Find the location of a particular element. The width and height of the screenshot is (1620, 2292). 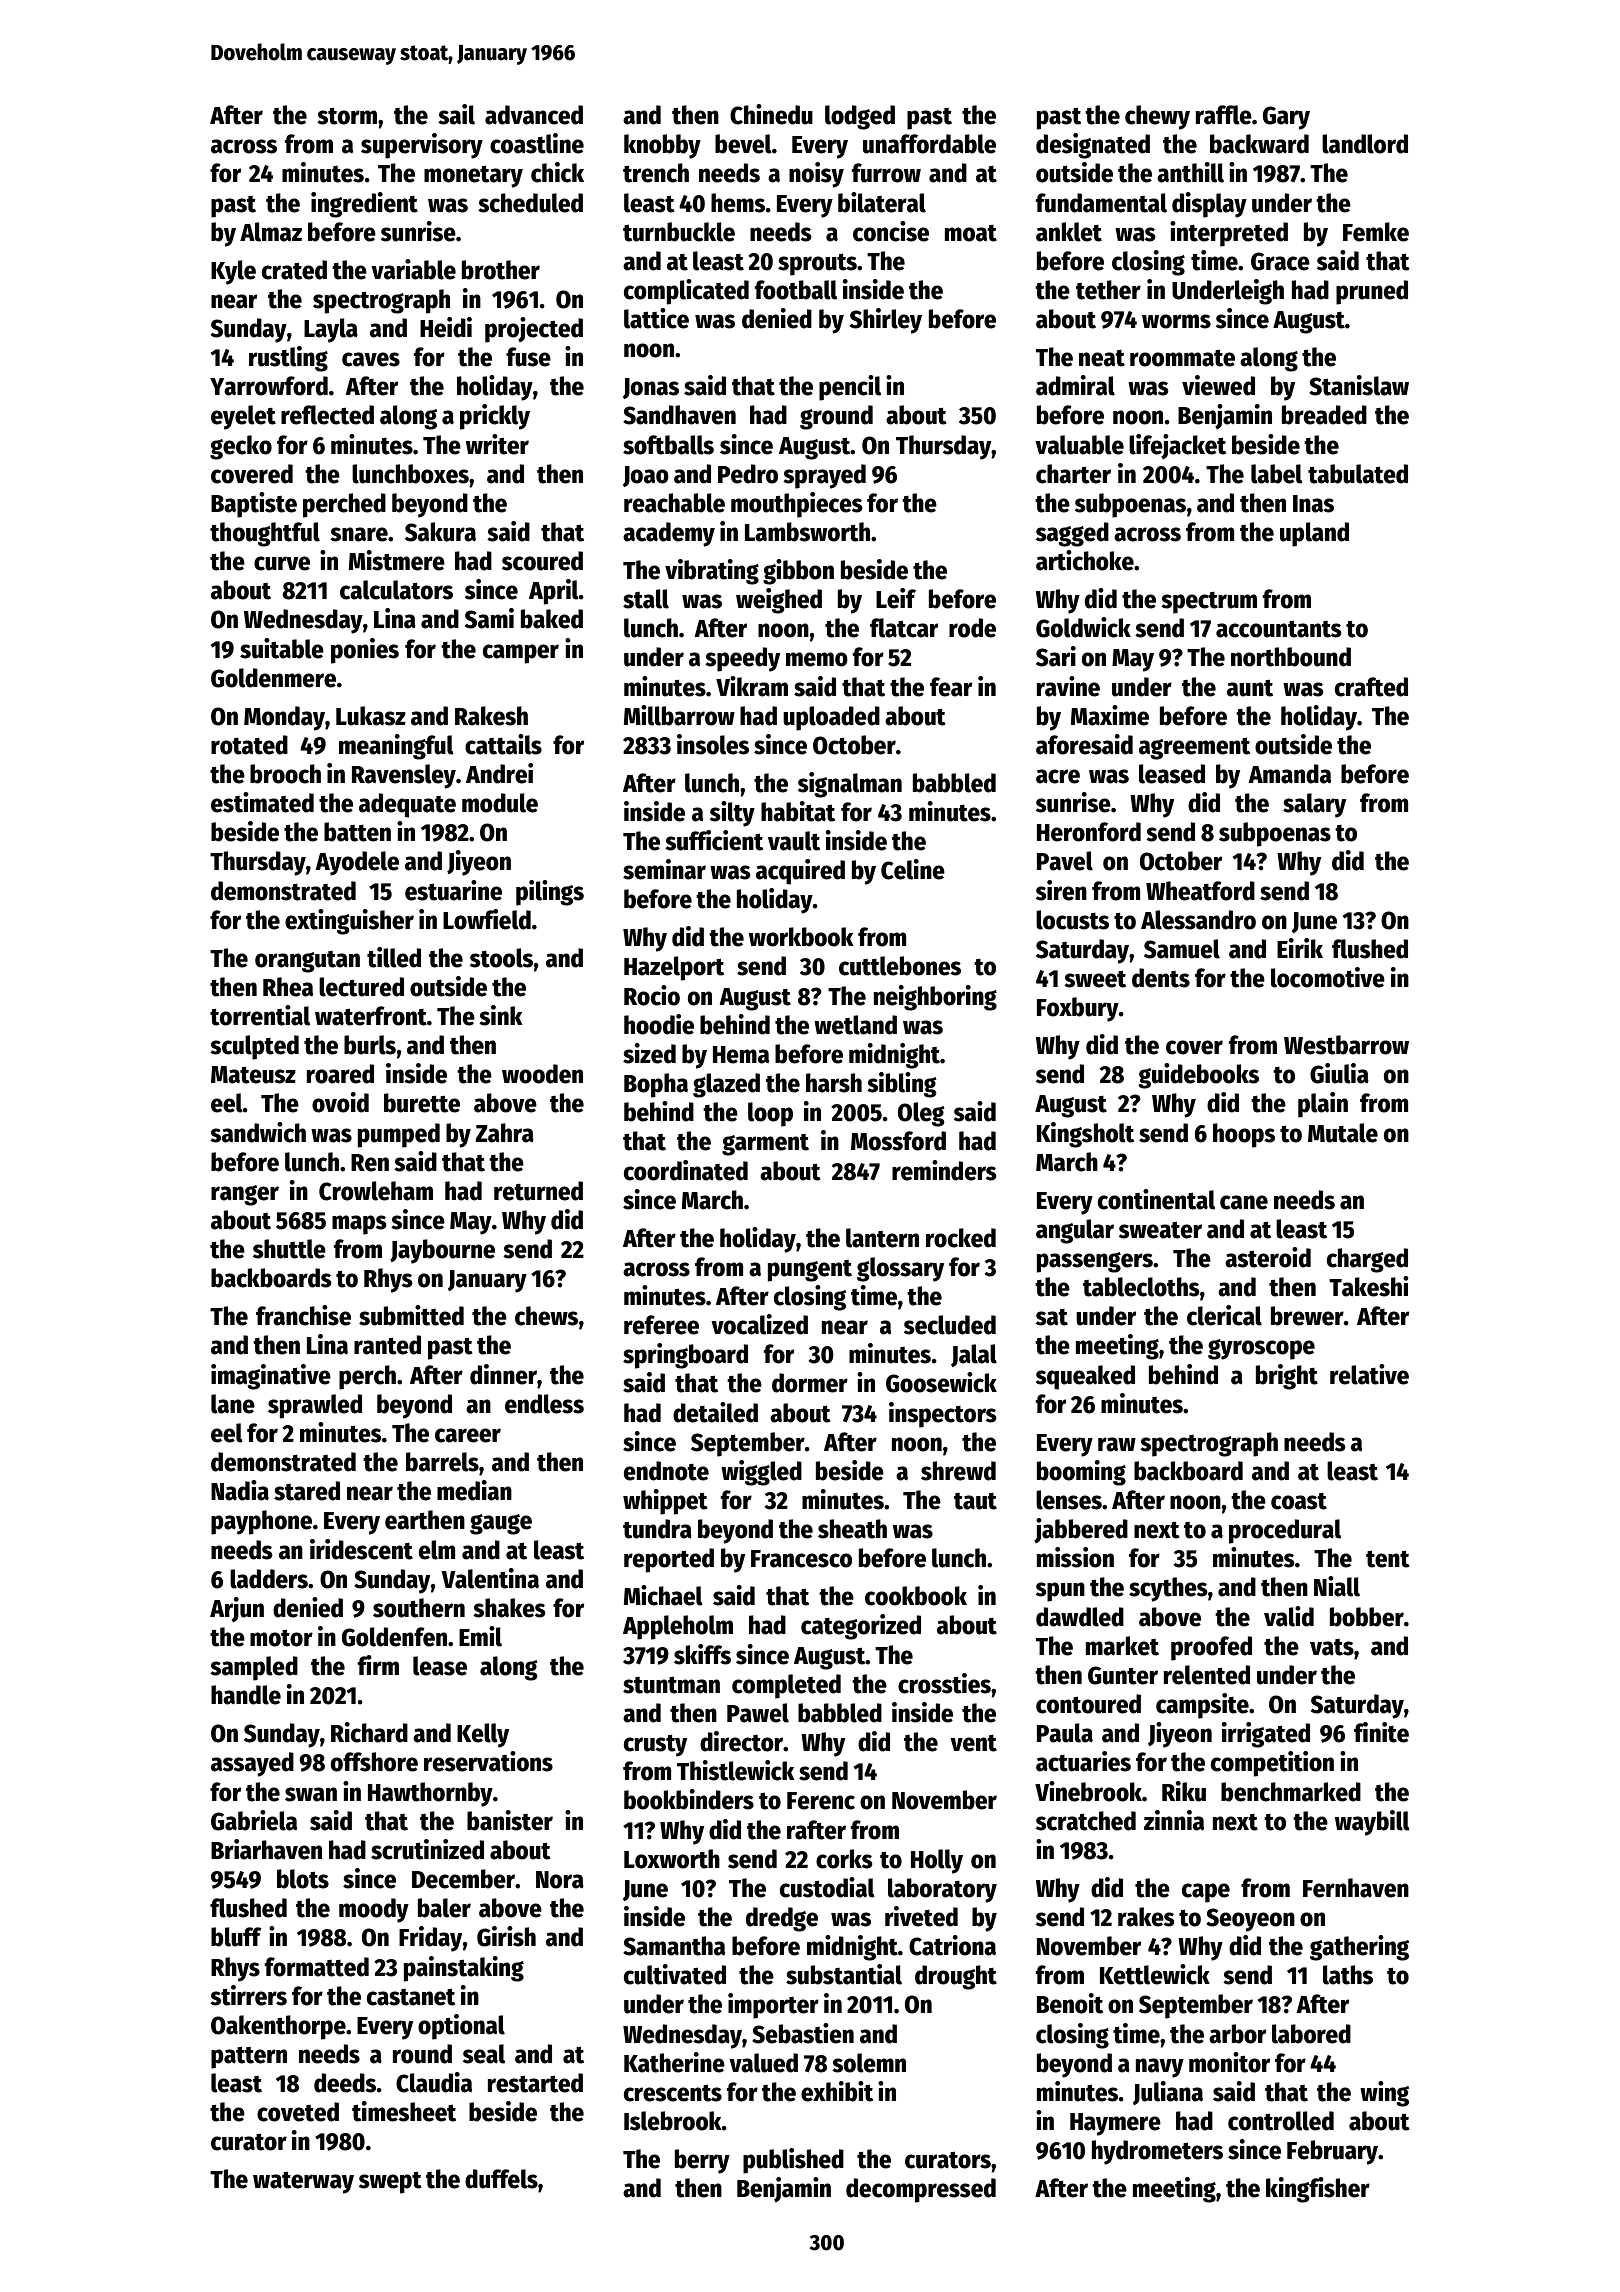

Gary is located at coordinates (1286, 118).
